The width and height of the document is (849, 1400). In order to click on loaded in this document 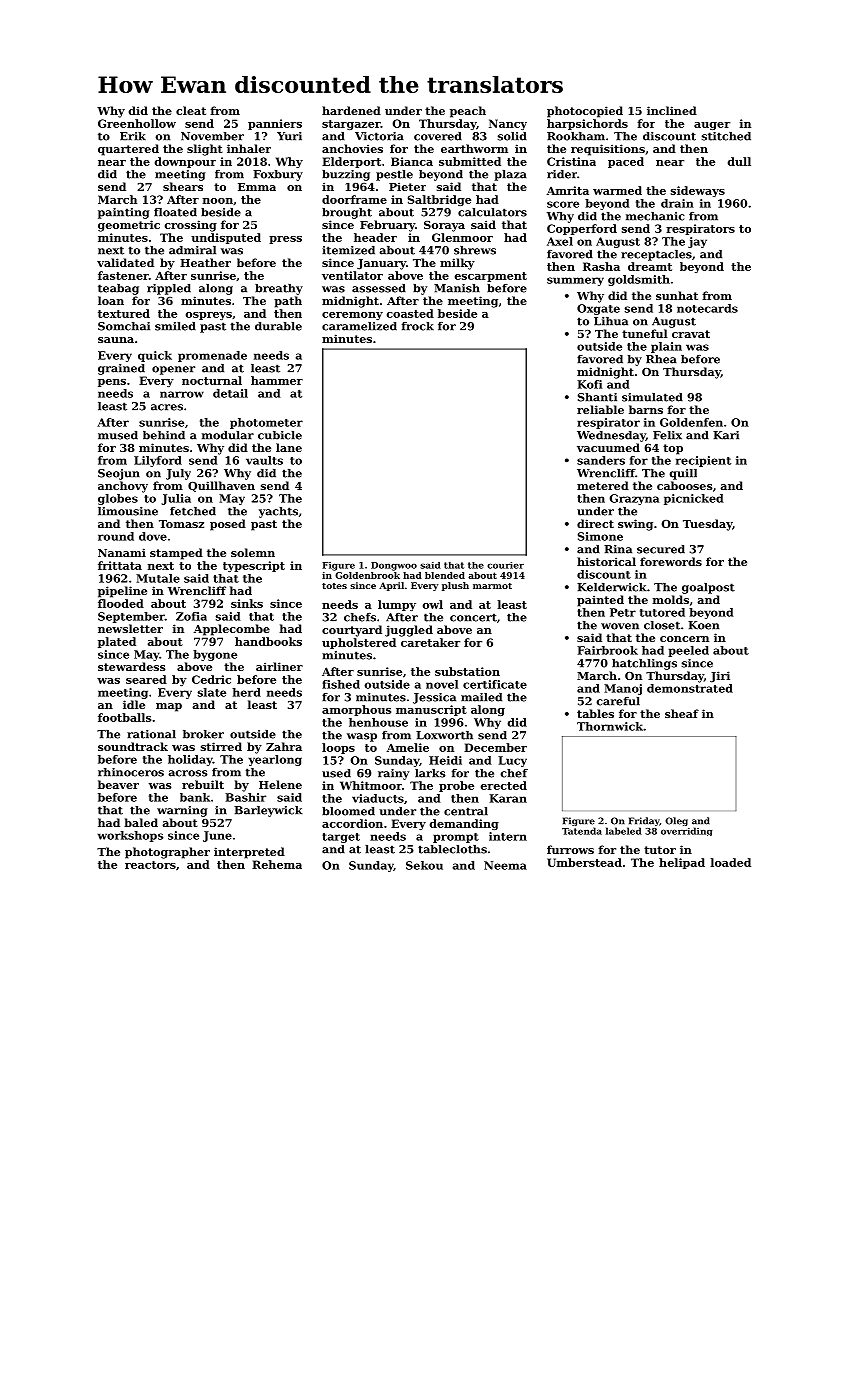, I will do `click(731, 862)`.
